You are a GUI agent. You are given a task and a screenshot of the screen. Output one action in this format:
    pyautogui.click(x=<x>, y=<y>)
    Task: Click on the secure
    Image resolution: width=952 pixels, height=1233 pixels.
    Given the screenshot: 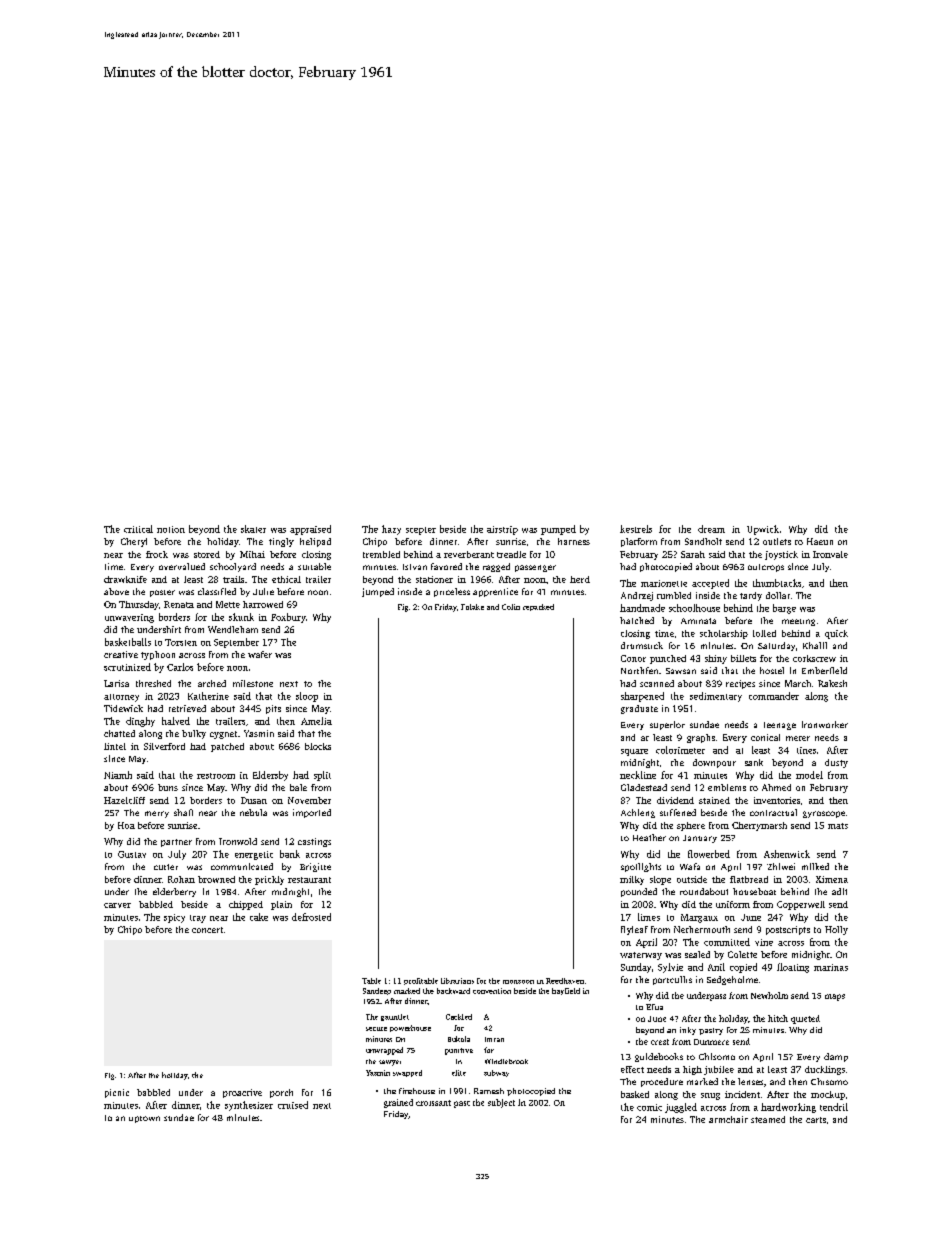 What is the action you would take?
    pyautogui.click(x=376, y=1029)
